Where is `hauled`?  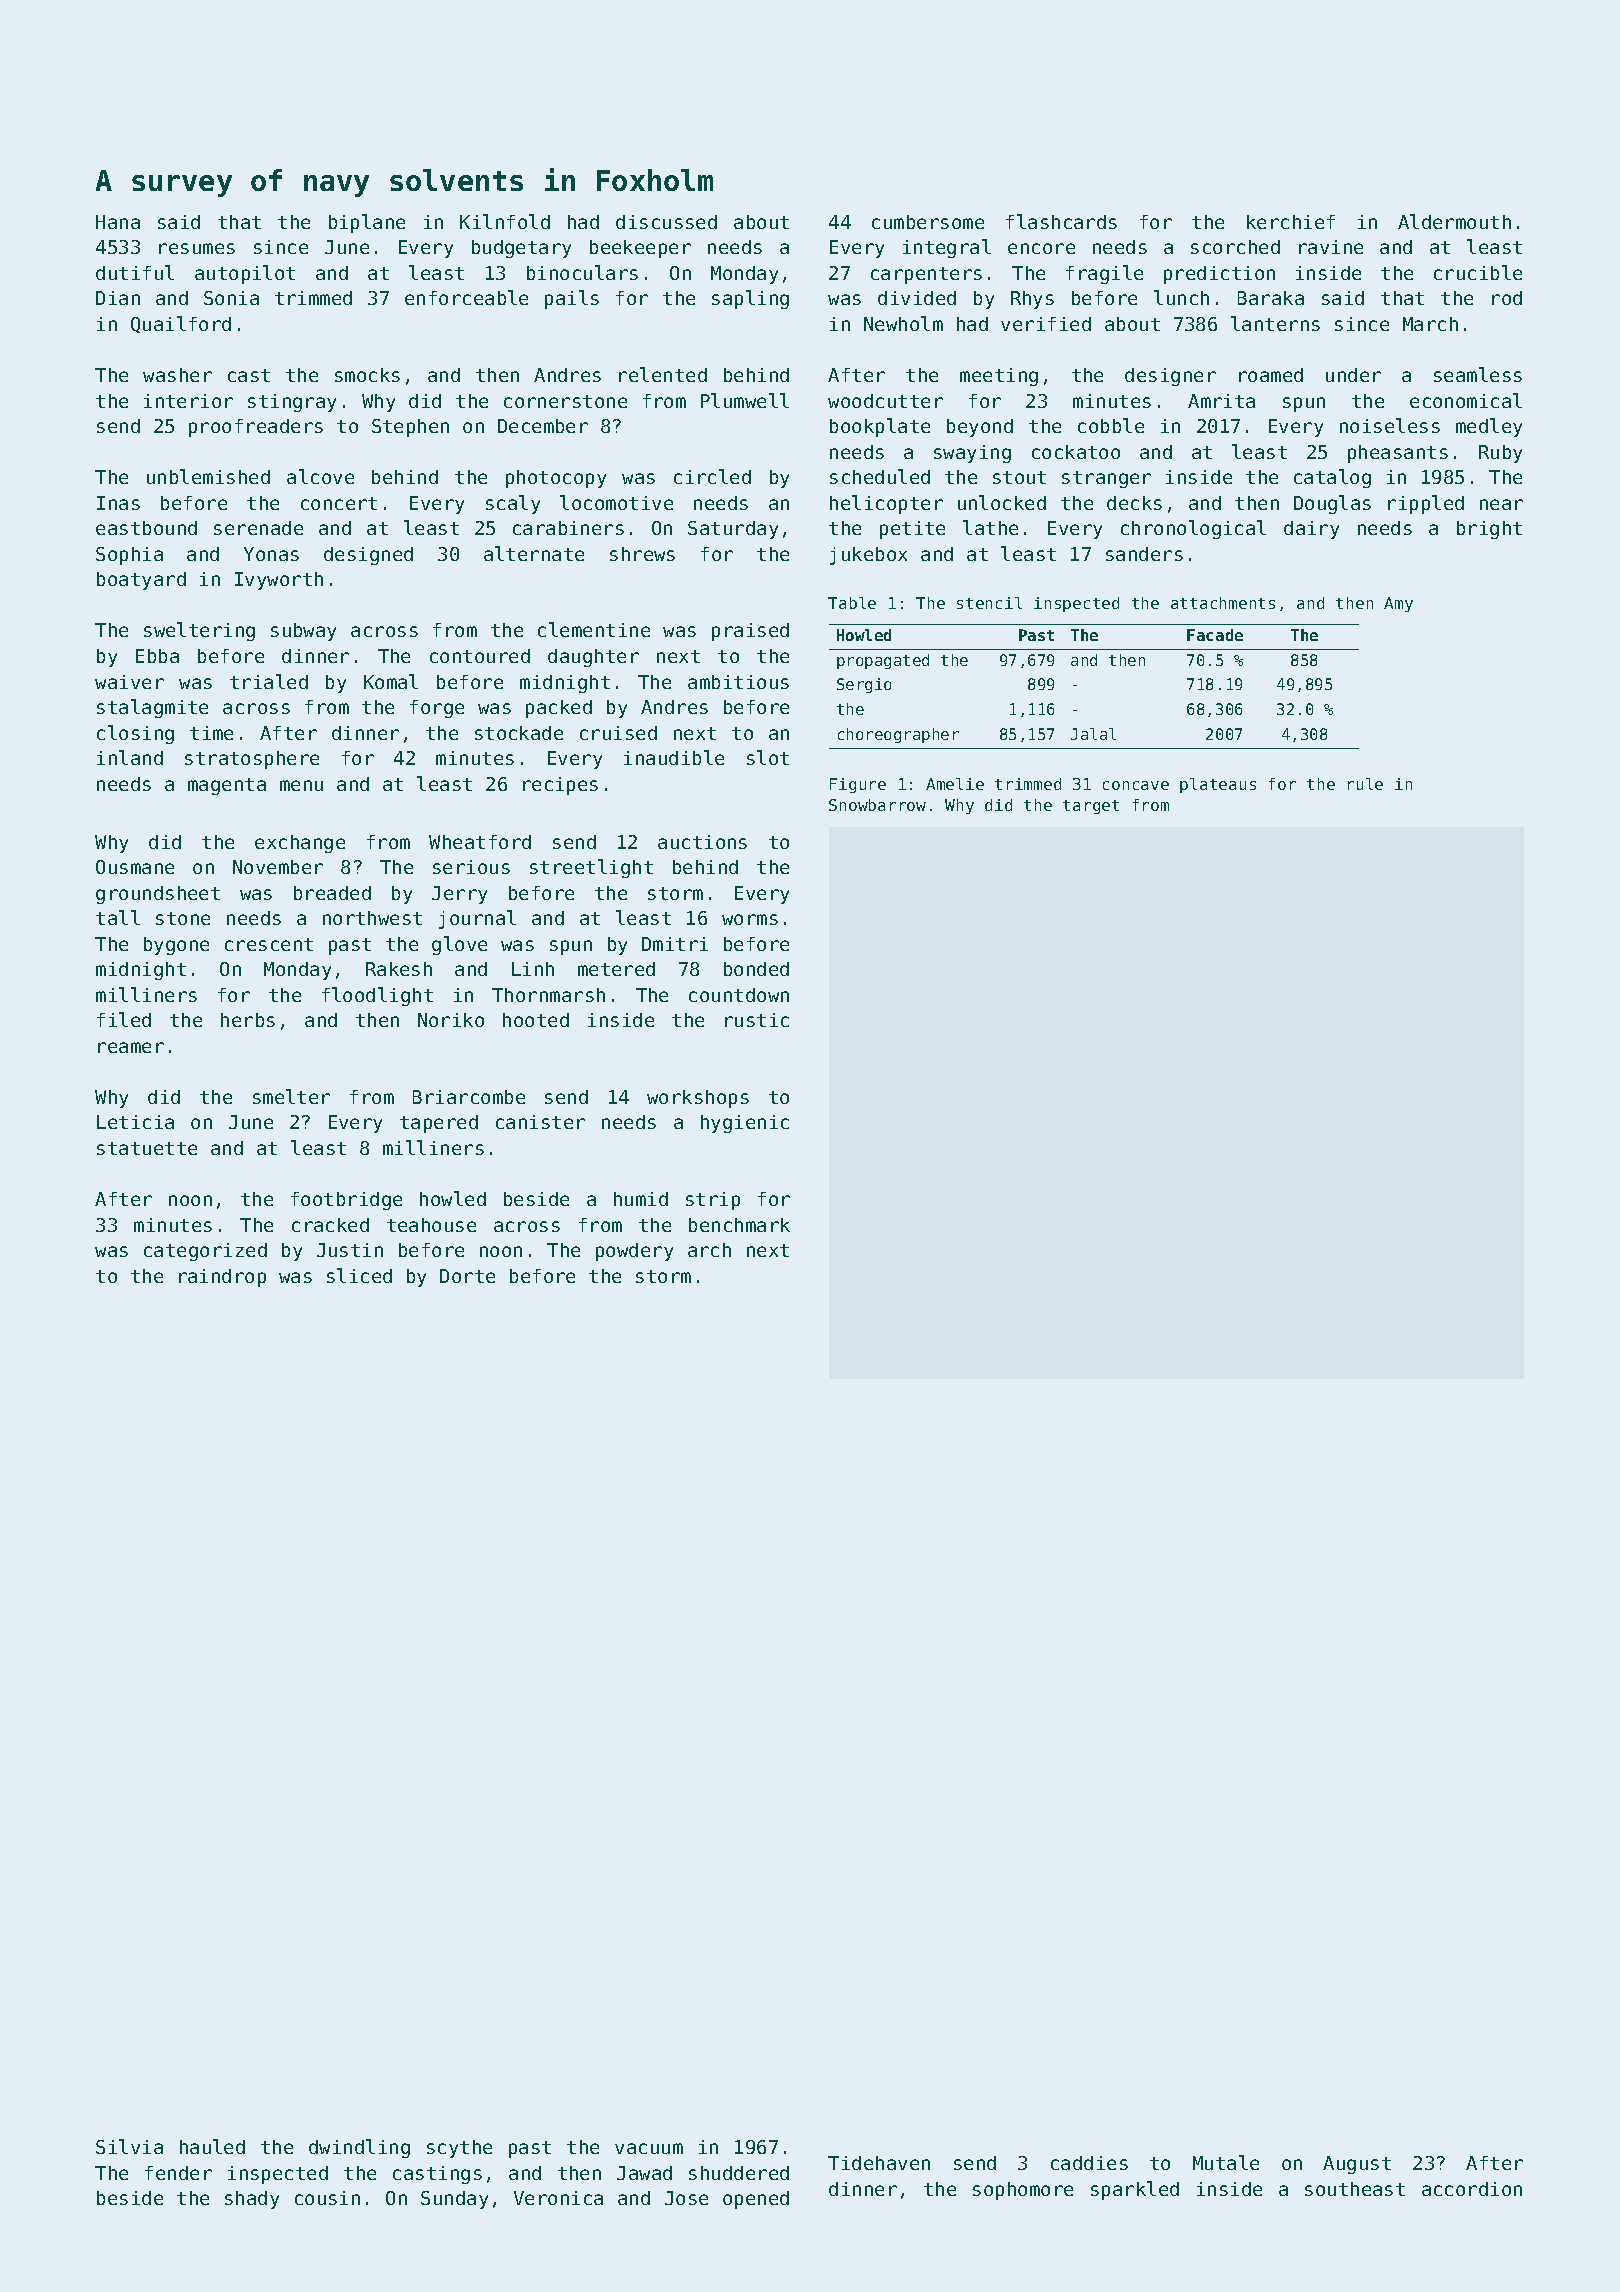 hauled is located at coordinates (212, 2146).
